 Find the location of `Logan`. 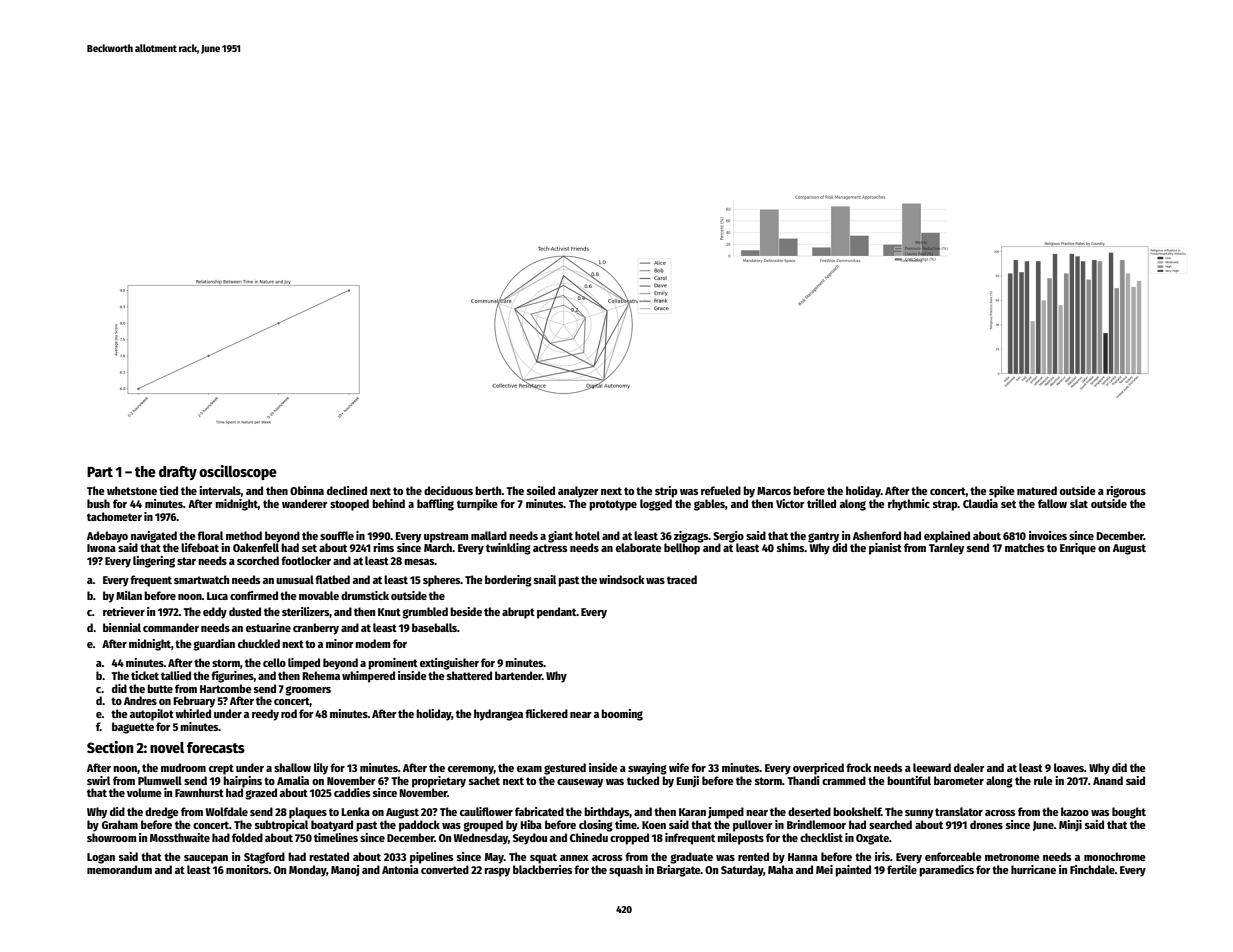

Logan is located at coordinates (101, 858).
